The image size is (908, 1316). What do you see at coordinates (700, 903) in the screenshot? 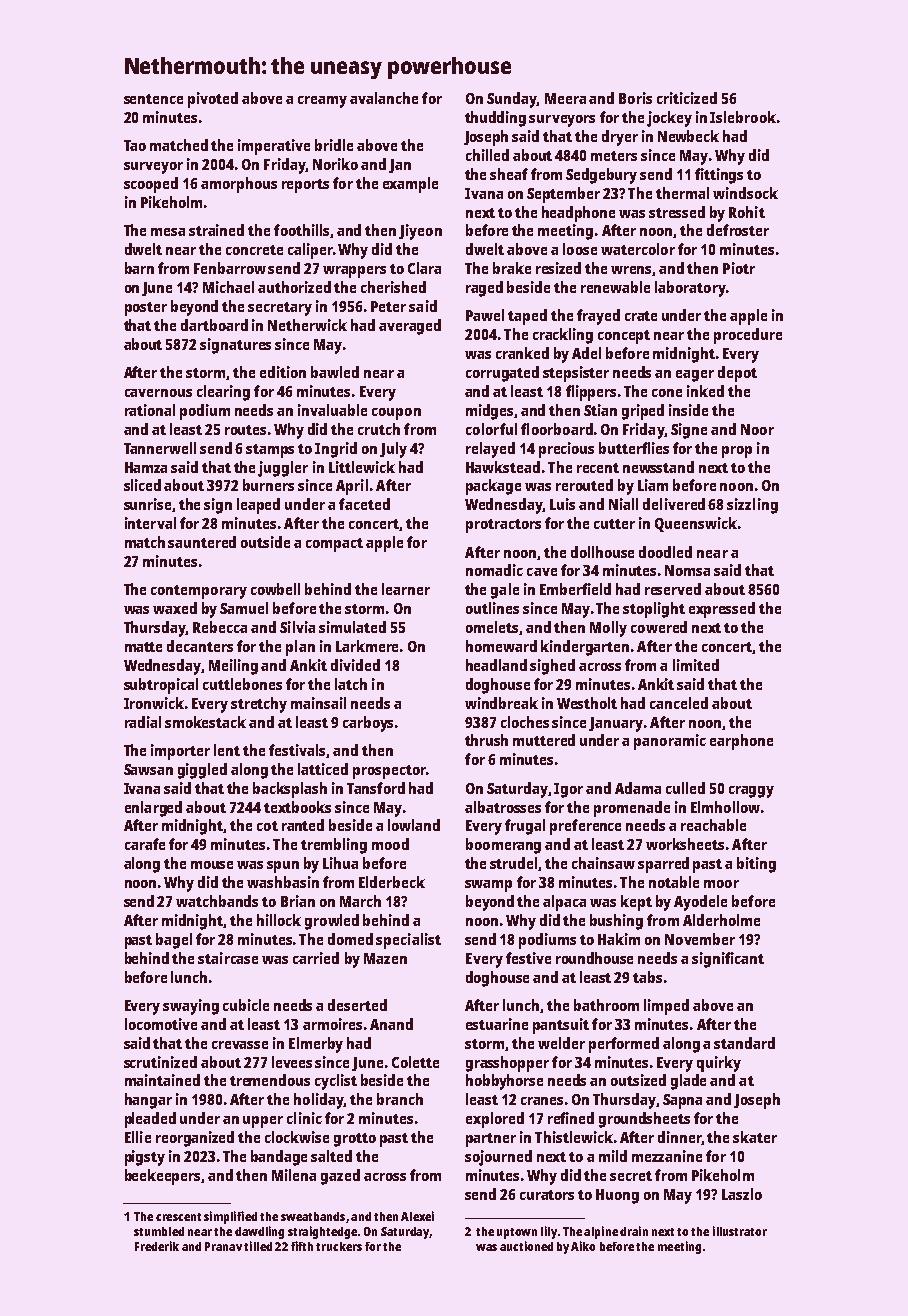
I see `Ayodele` at bounding box center [700, 903].
